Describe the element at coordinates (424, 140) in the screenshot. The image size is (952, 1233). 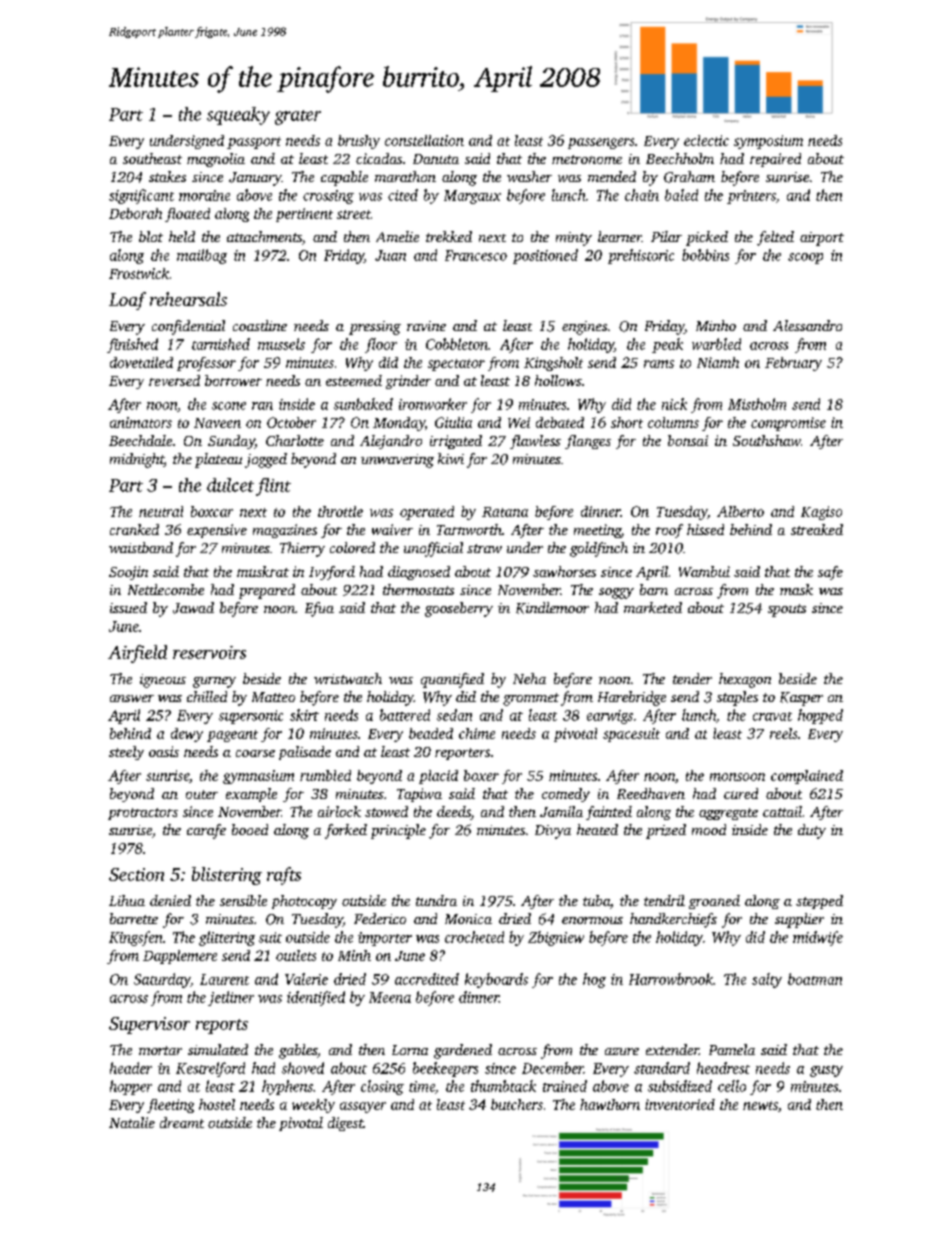
I see `constellation` at that location.
